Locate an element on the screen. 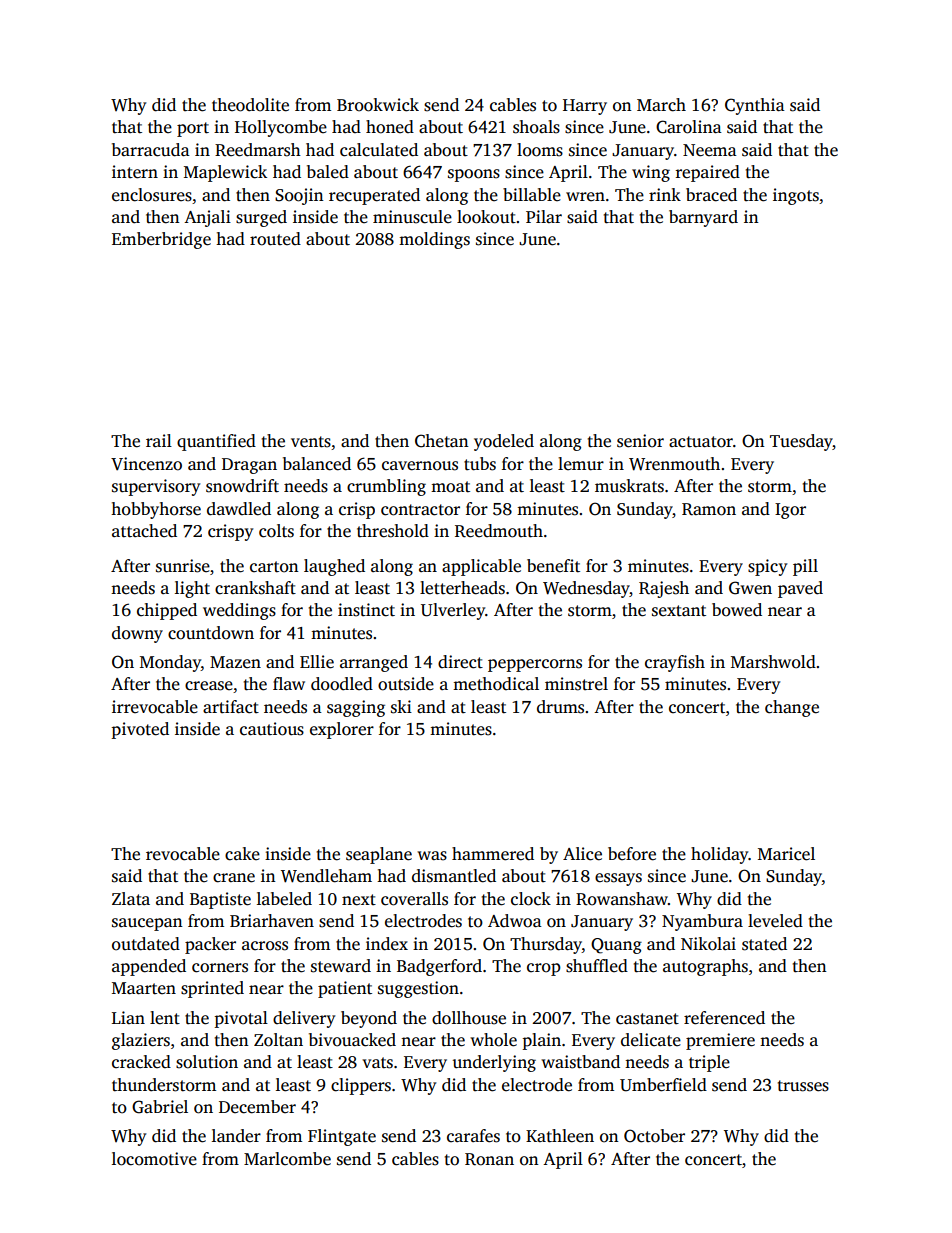 This screenshot has height=1233, width=952. barnyard is located at coordinates (703, 218).
